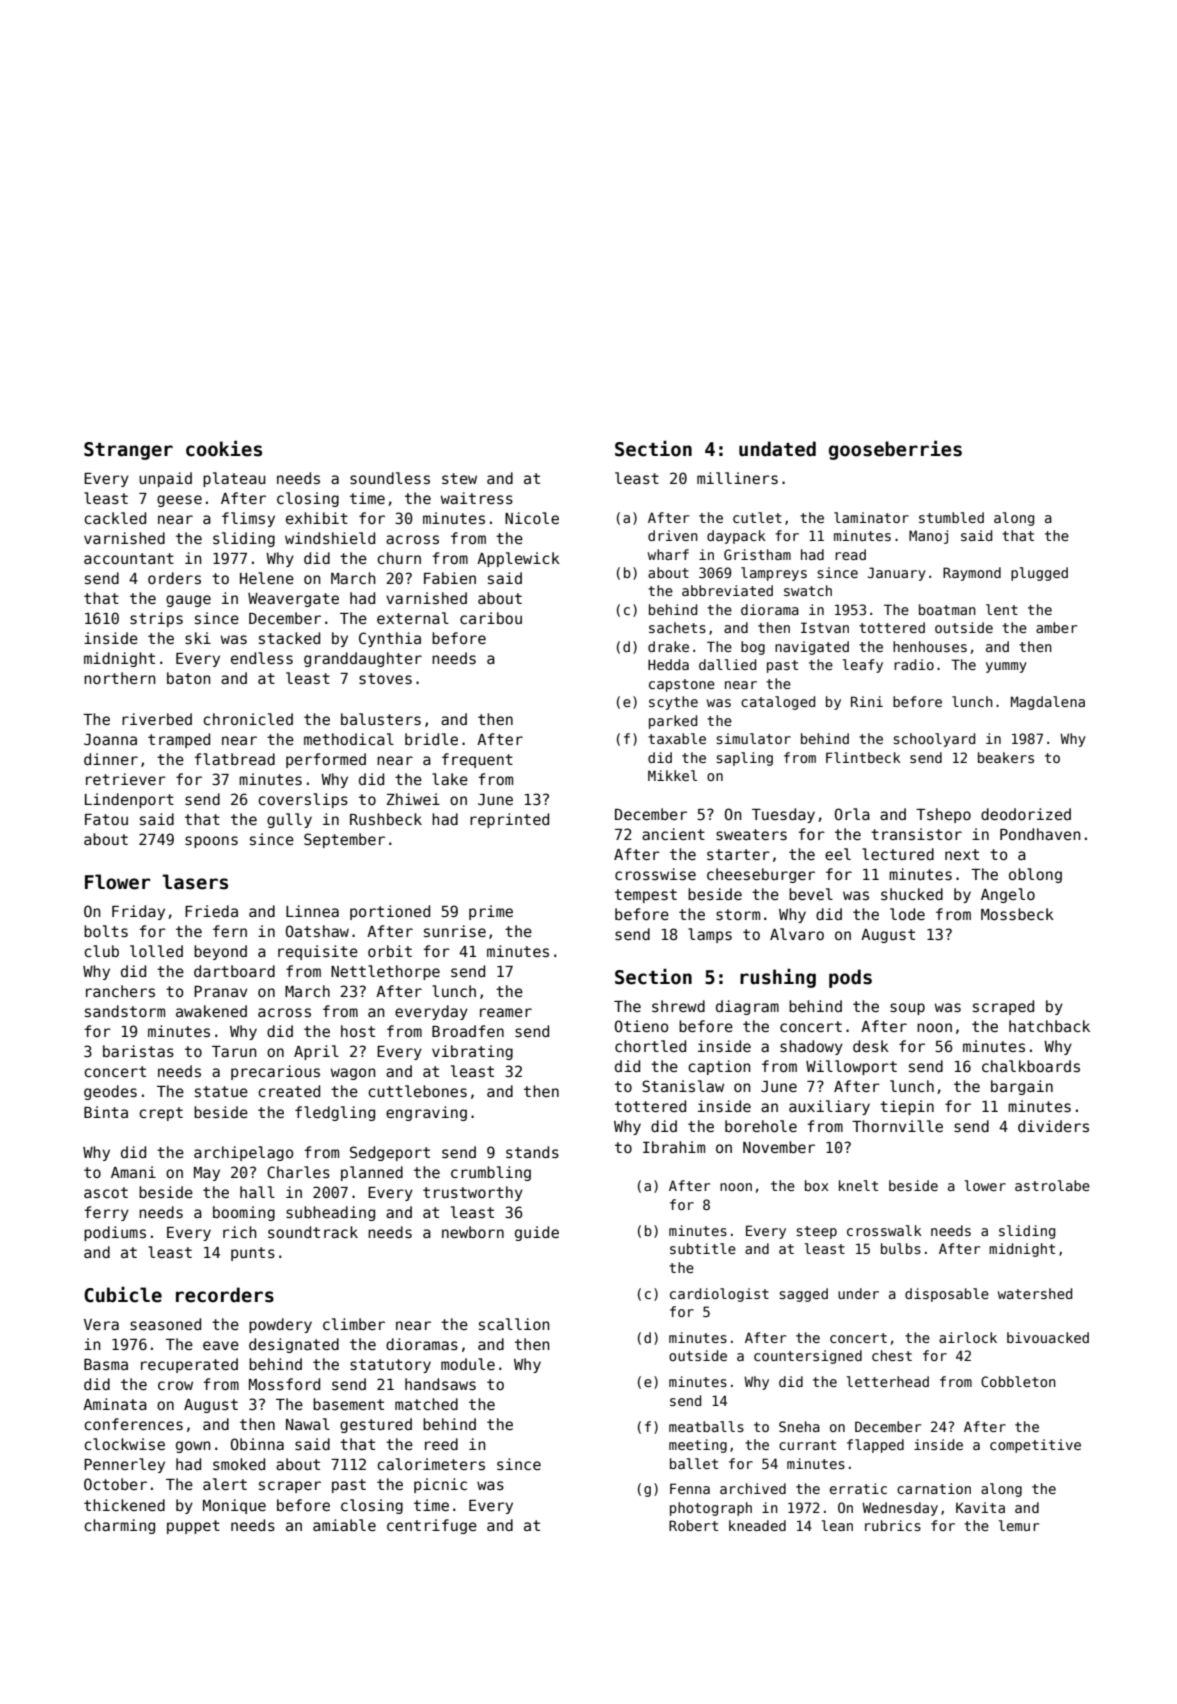 Image resolution: width=1177 pixels, height=1704 pixels. I want to click on host, so click(358, 1031).
